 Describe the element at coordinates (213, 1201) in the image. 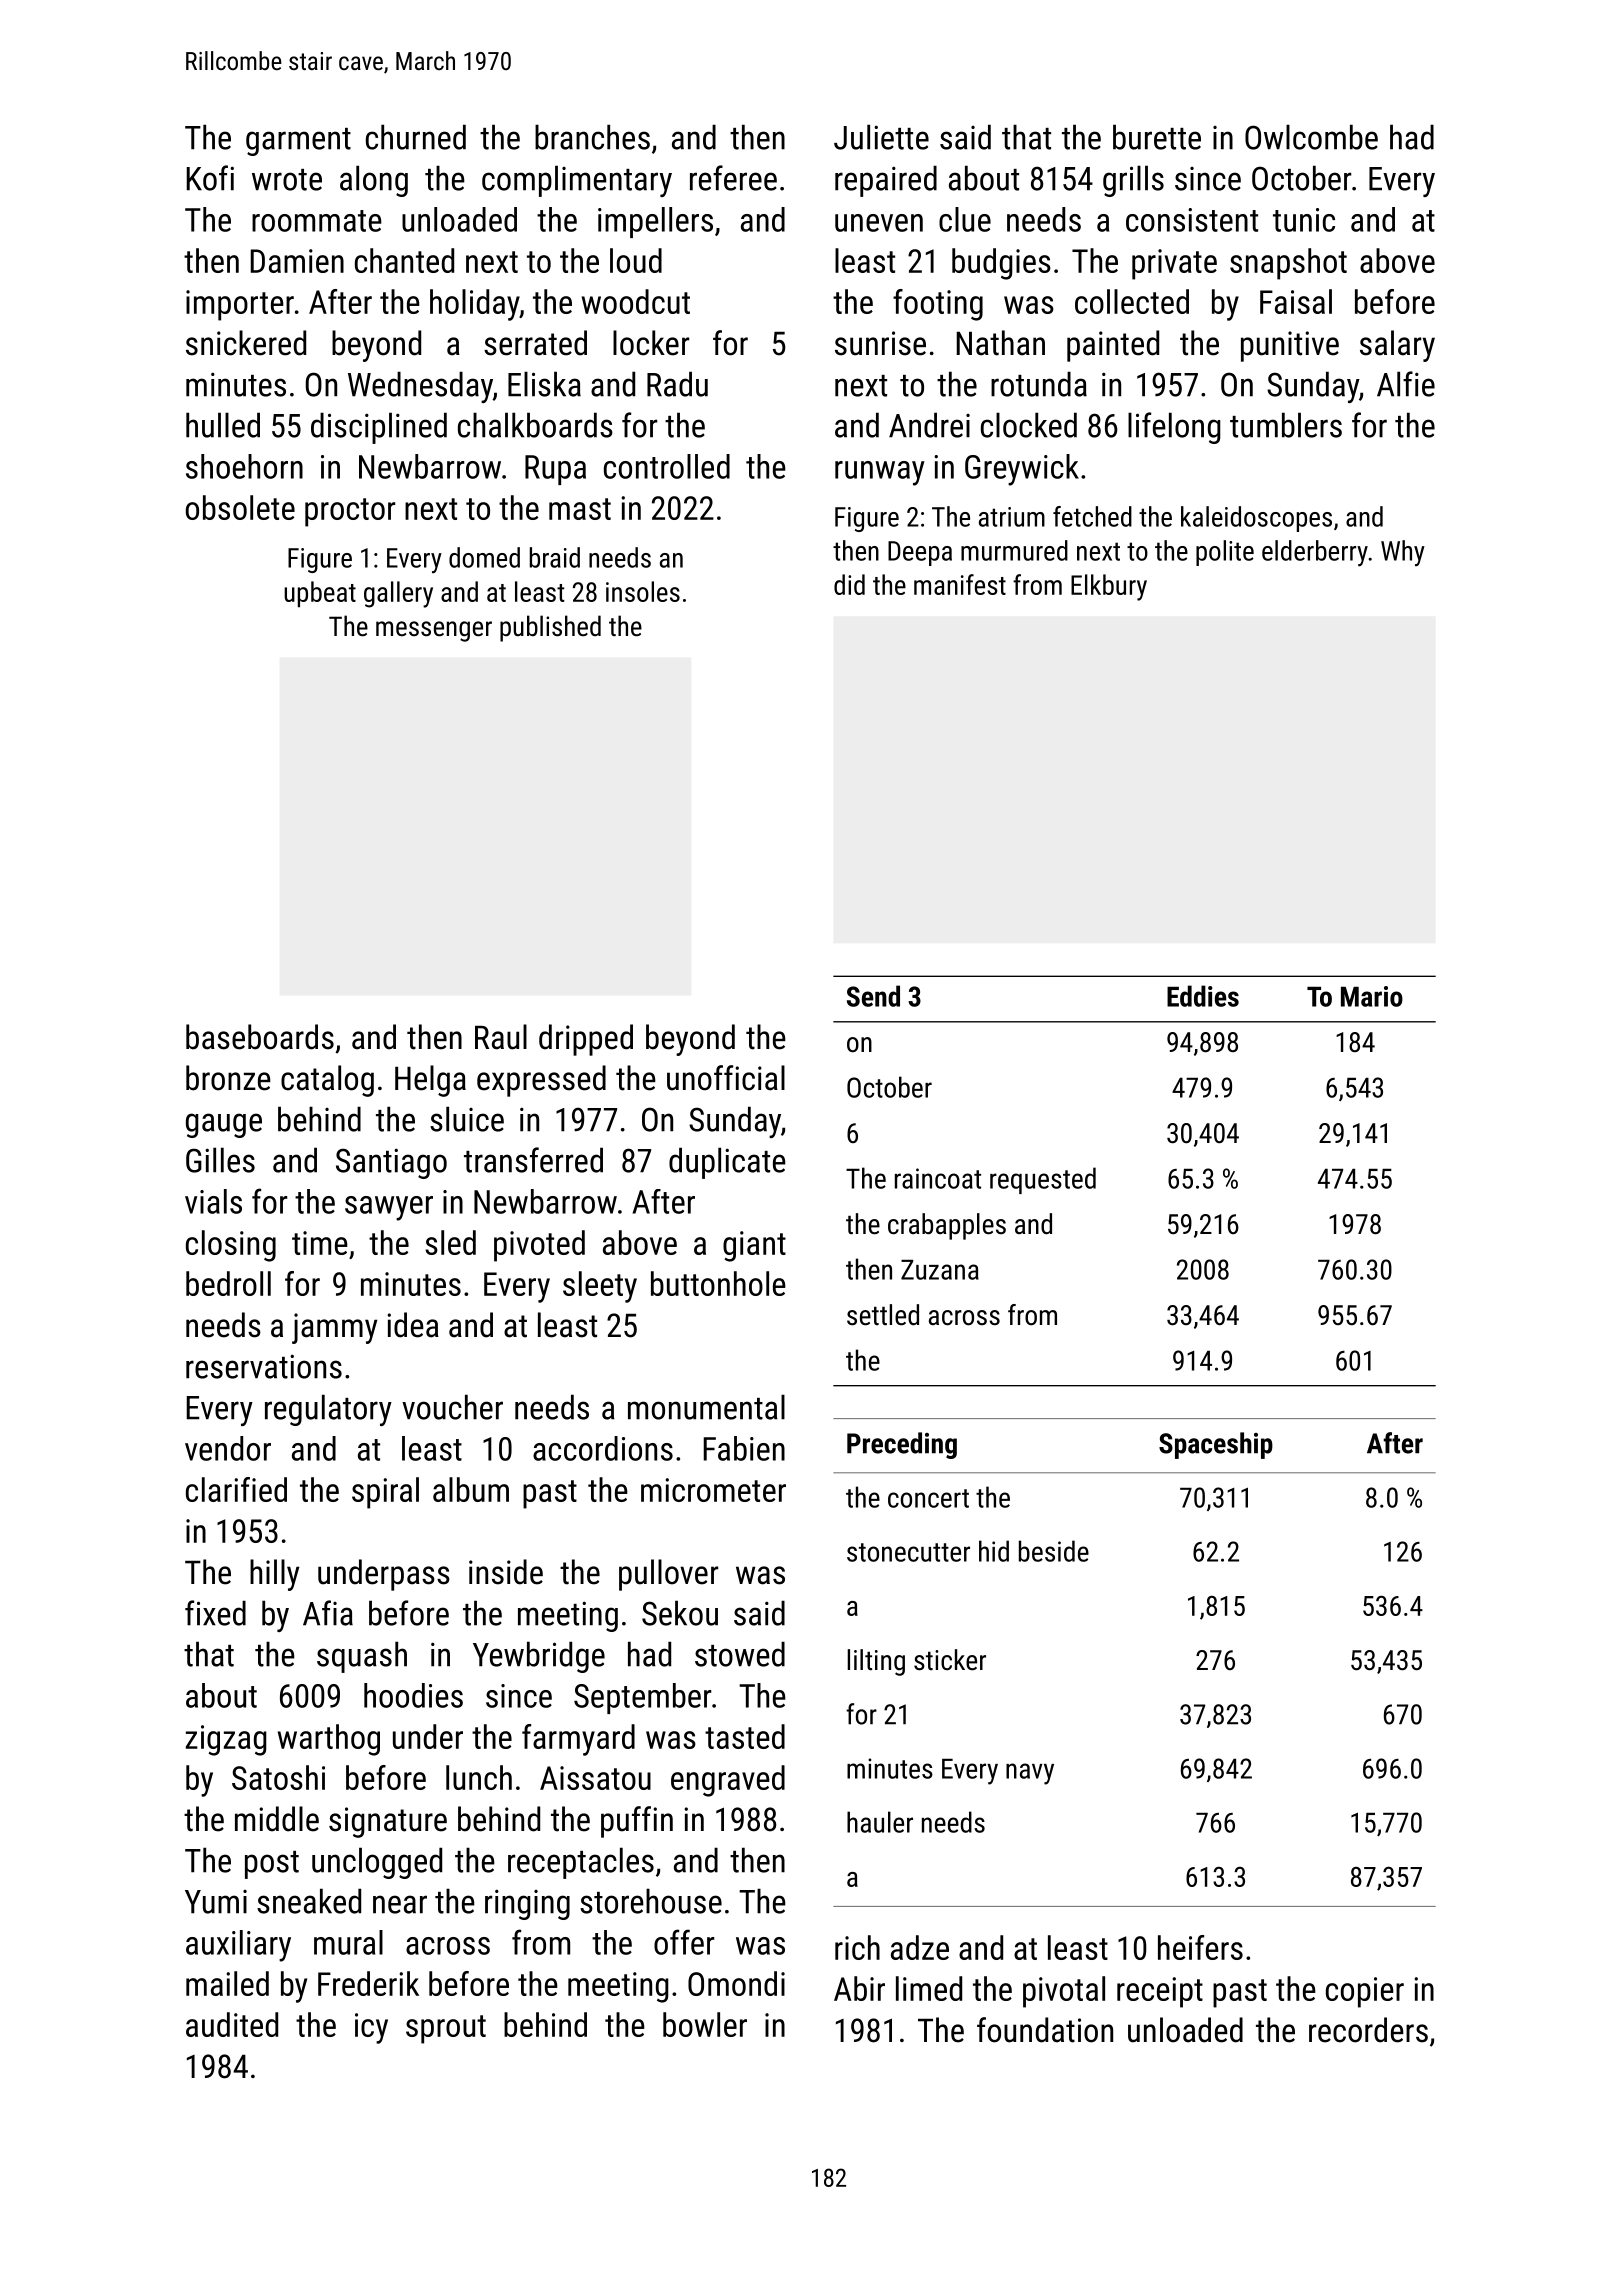

I see `vials` at that location.
